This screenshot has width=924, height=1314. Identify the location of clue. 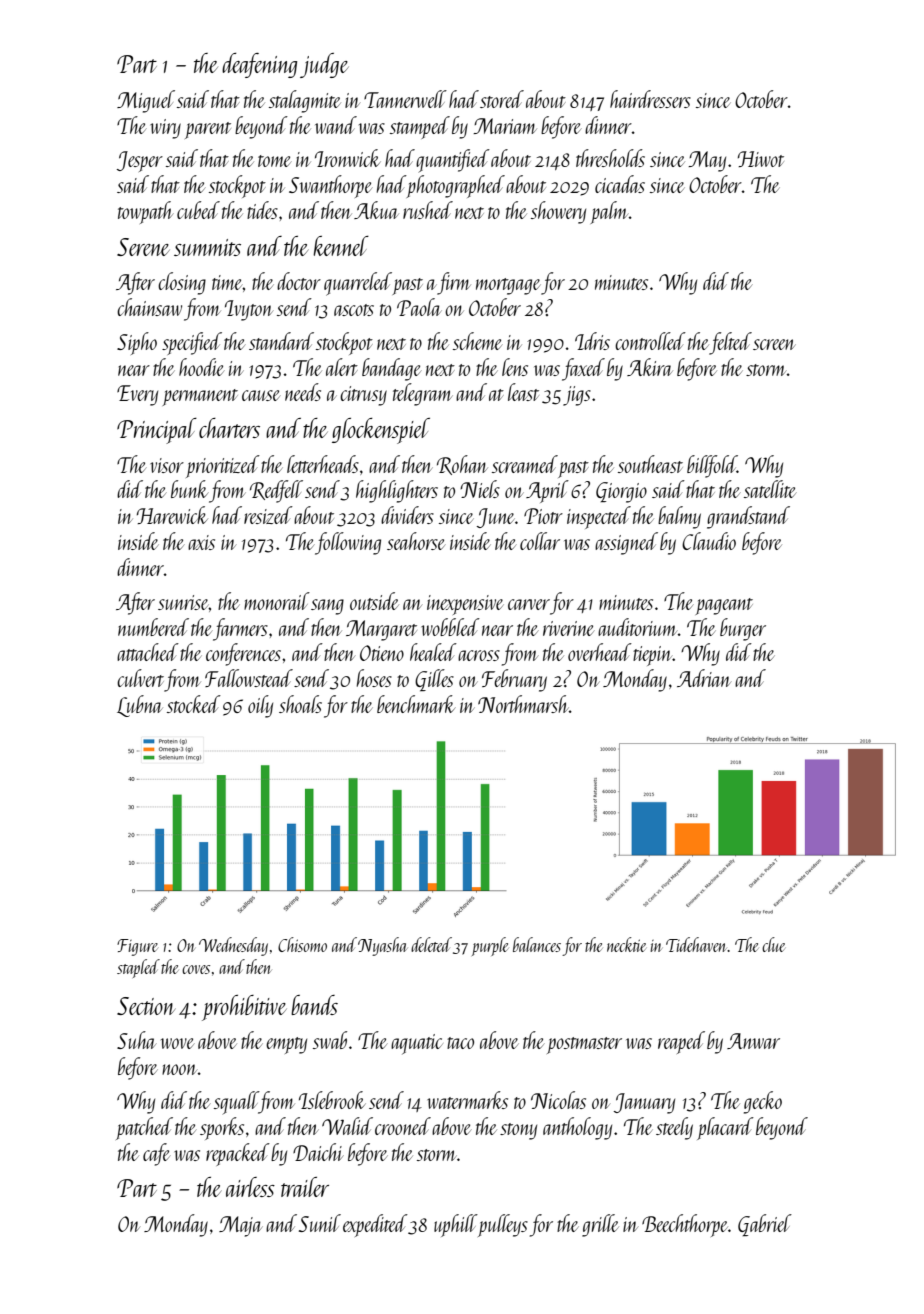
(773, 944).
